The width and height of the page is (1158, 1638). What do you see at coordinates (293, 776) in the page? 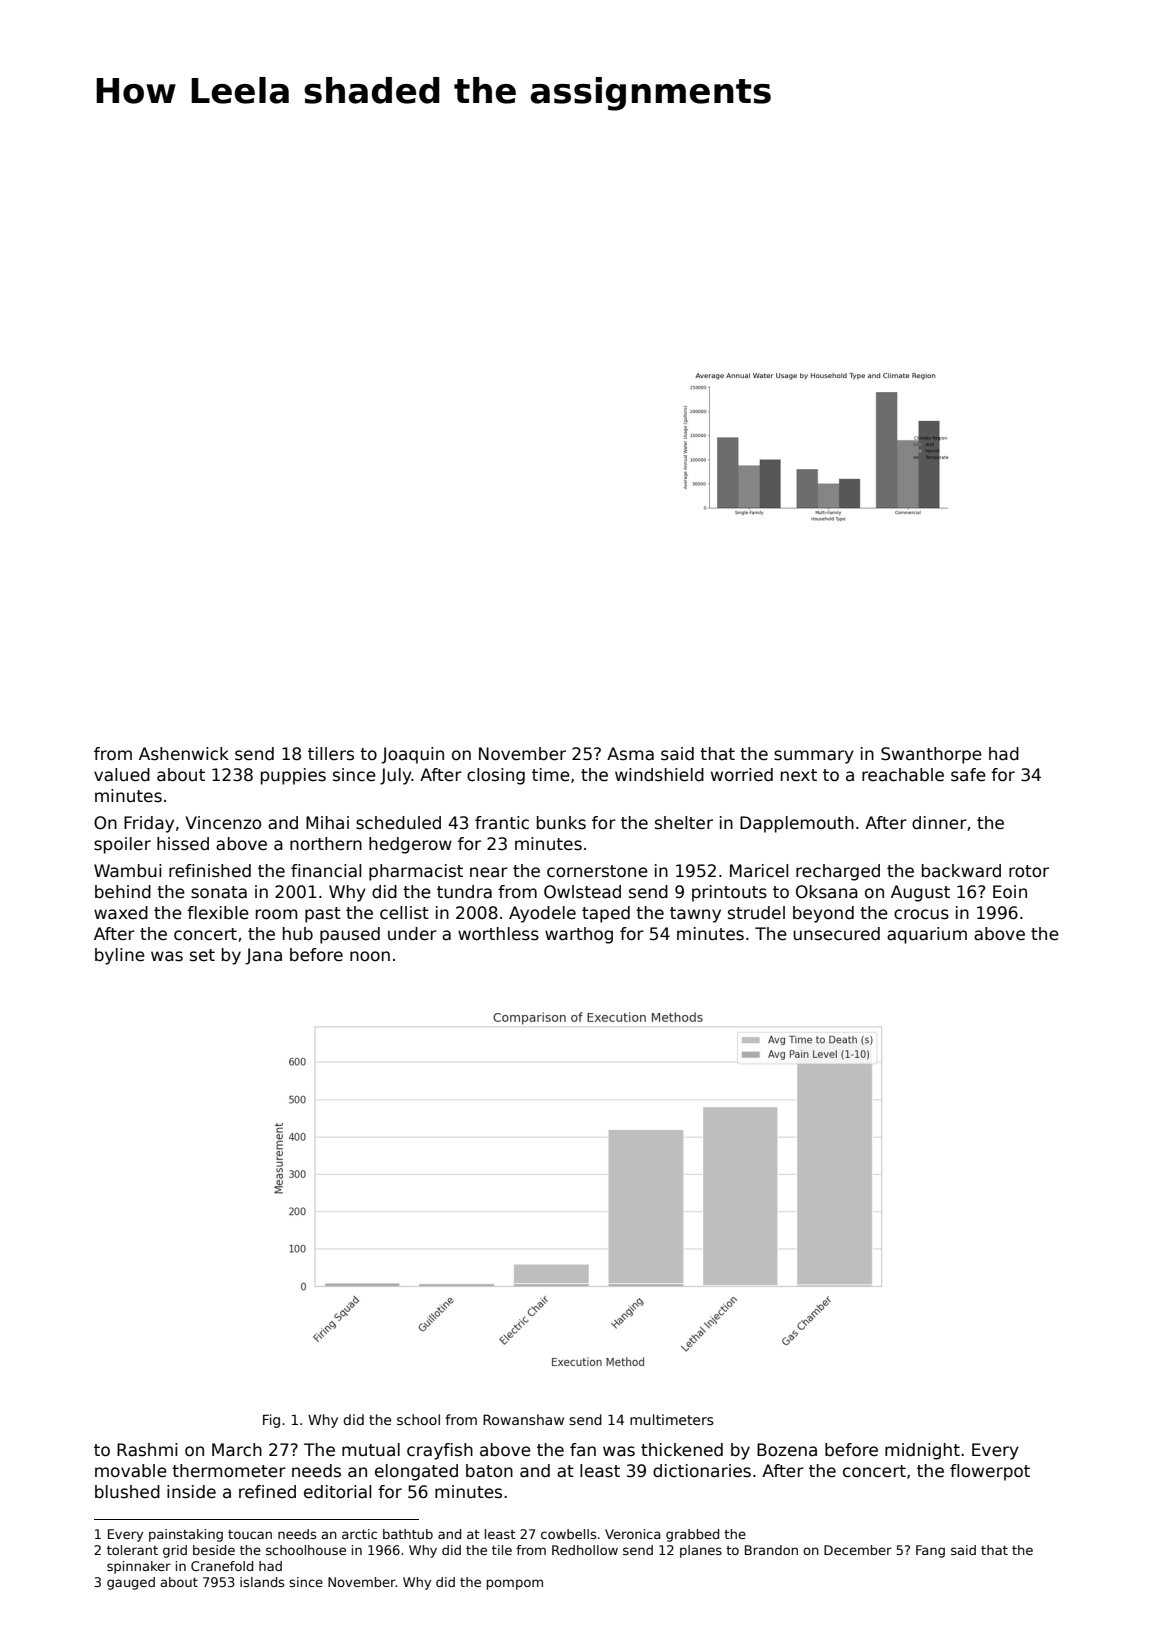
I see `puppies` at bounding box center [293, 776].
